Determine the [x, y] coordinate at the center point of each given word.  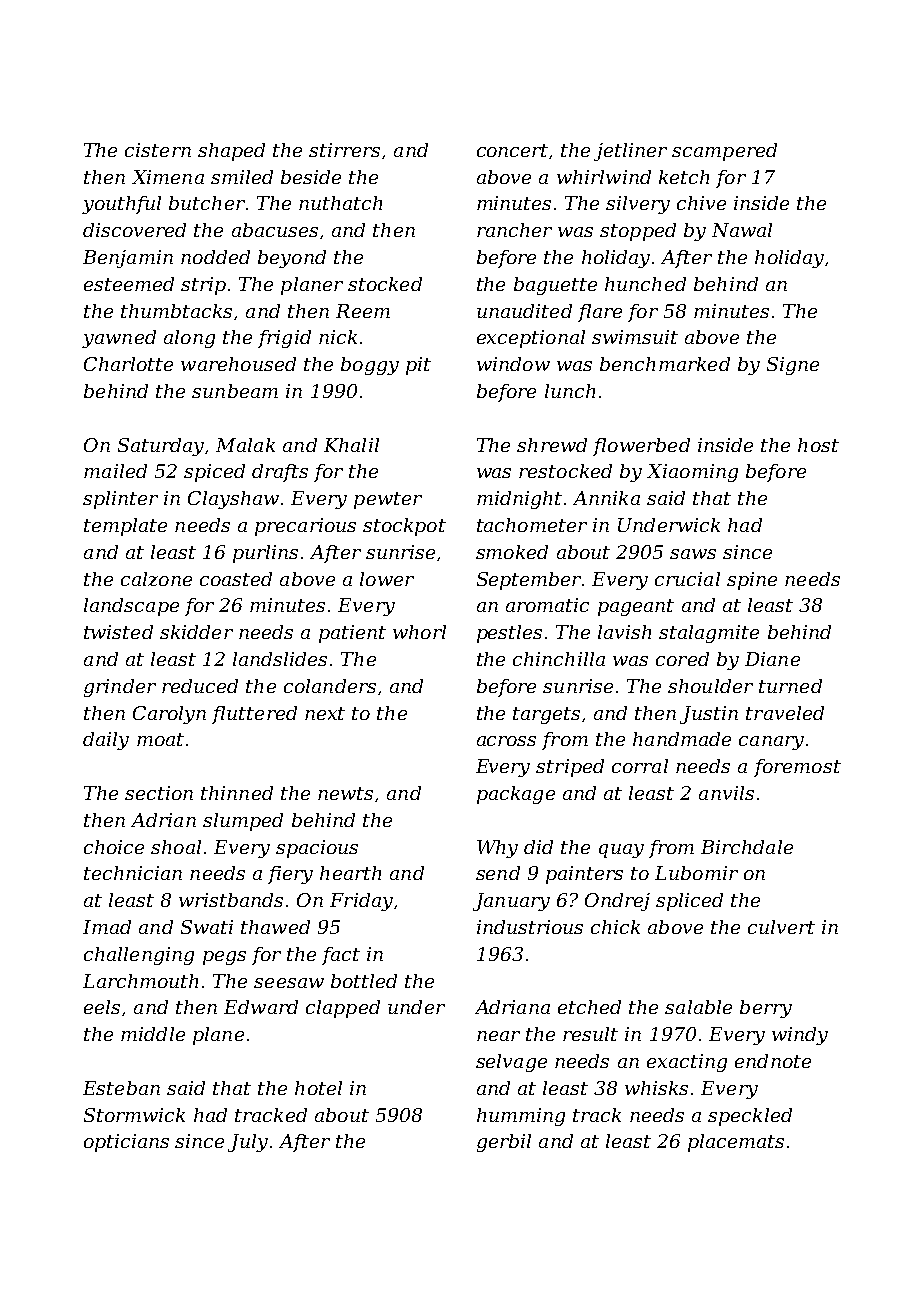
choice [114, 847]
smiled [242, 177]
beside [311, 177]
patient [352, 634]
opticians [126, 1143]
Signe [793, 366]
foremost [797, 768]
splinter [120, 500]
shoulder [710, 686]
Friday [361, 902]
